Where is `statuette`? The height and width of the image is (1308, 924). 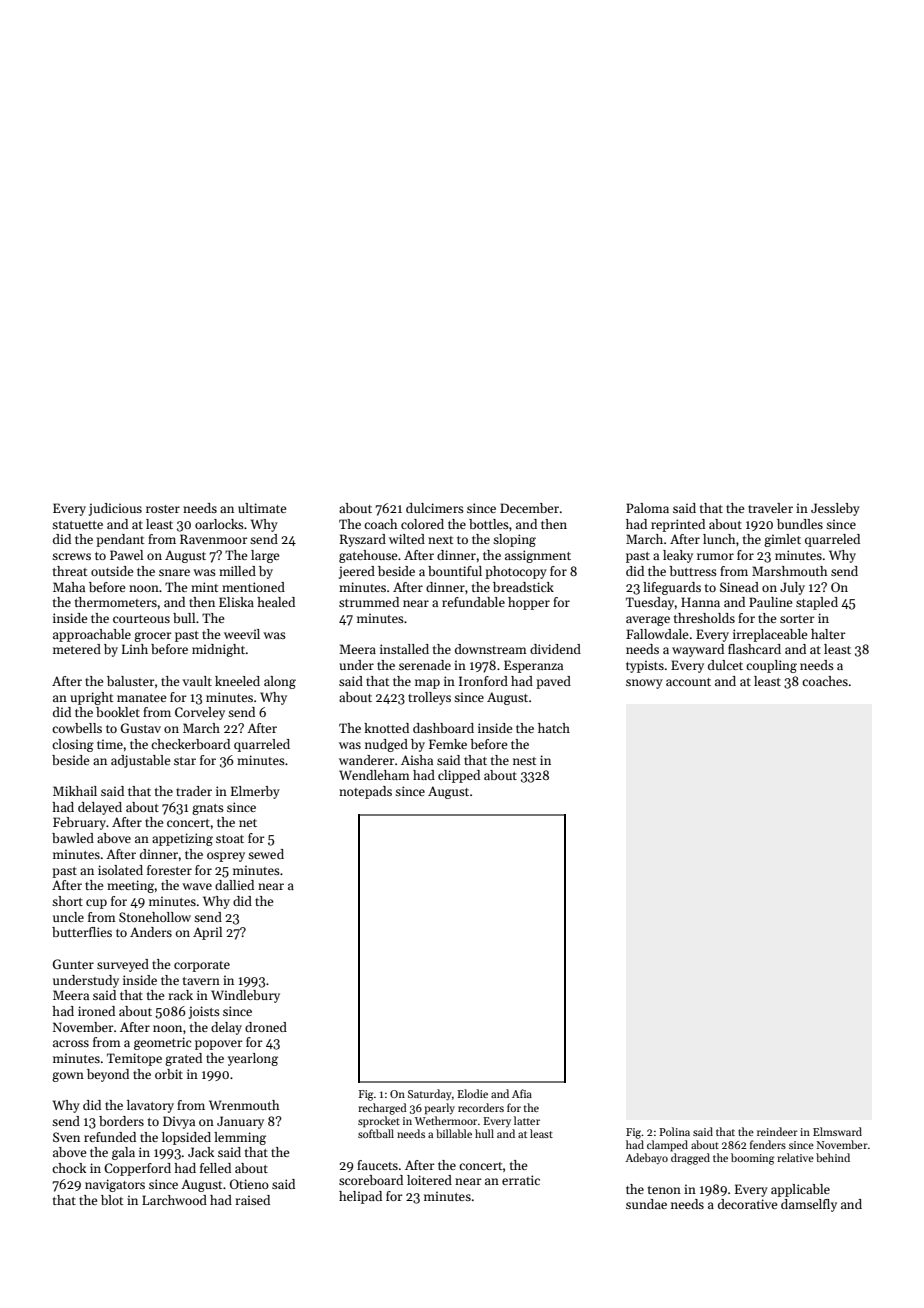
statuette is located at coordinates (77, 525).
